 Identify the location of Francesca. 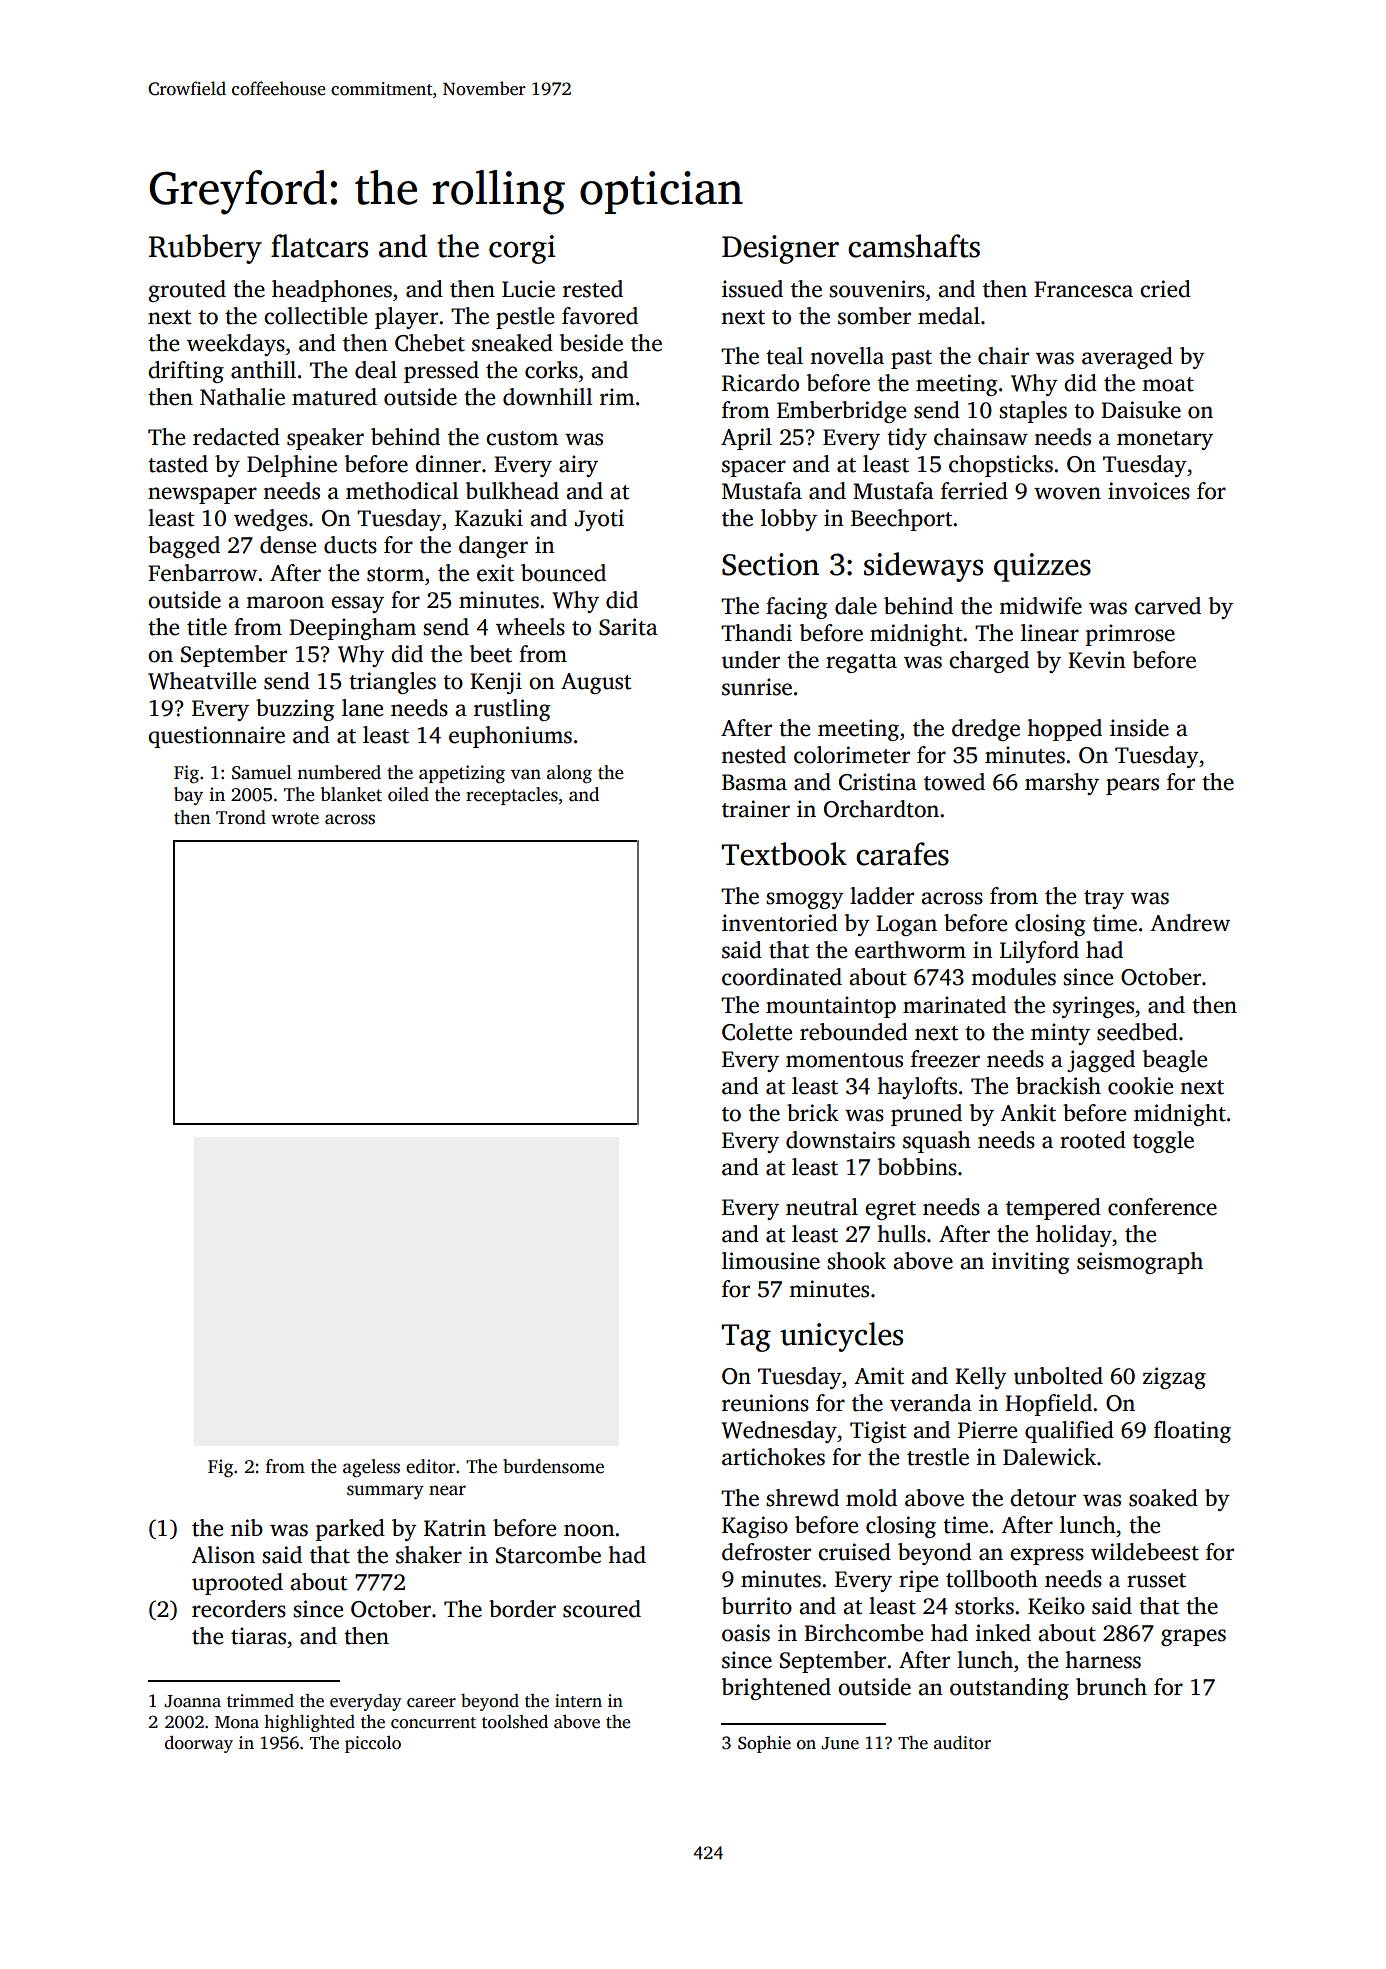
(1083, 289).
